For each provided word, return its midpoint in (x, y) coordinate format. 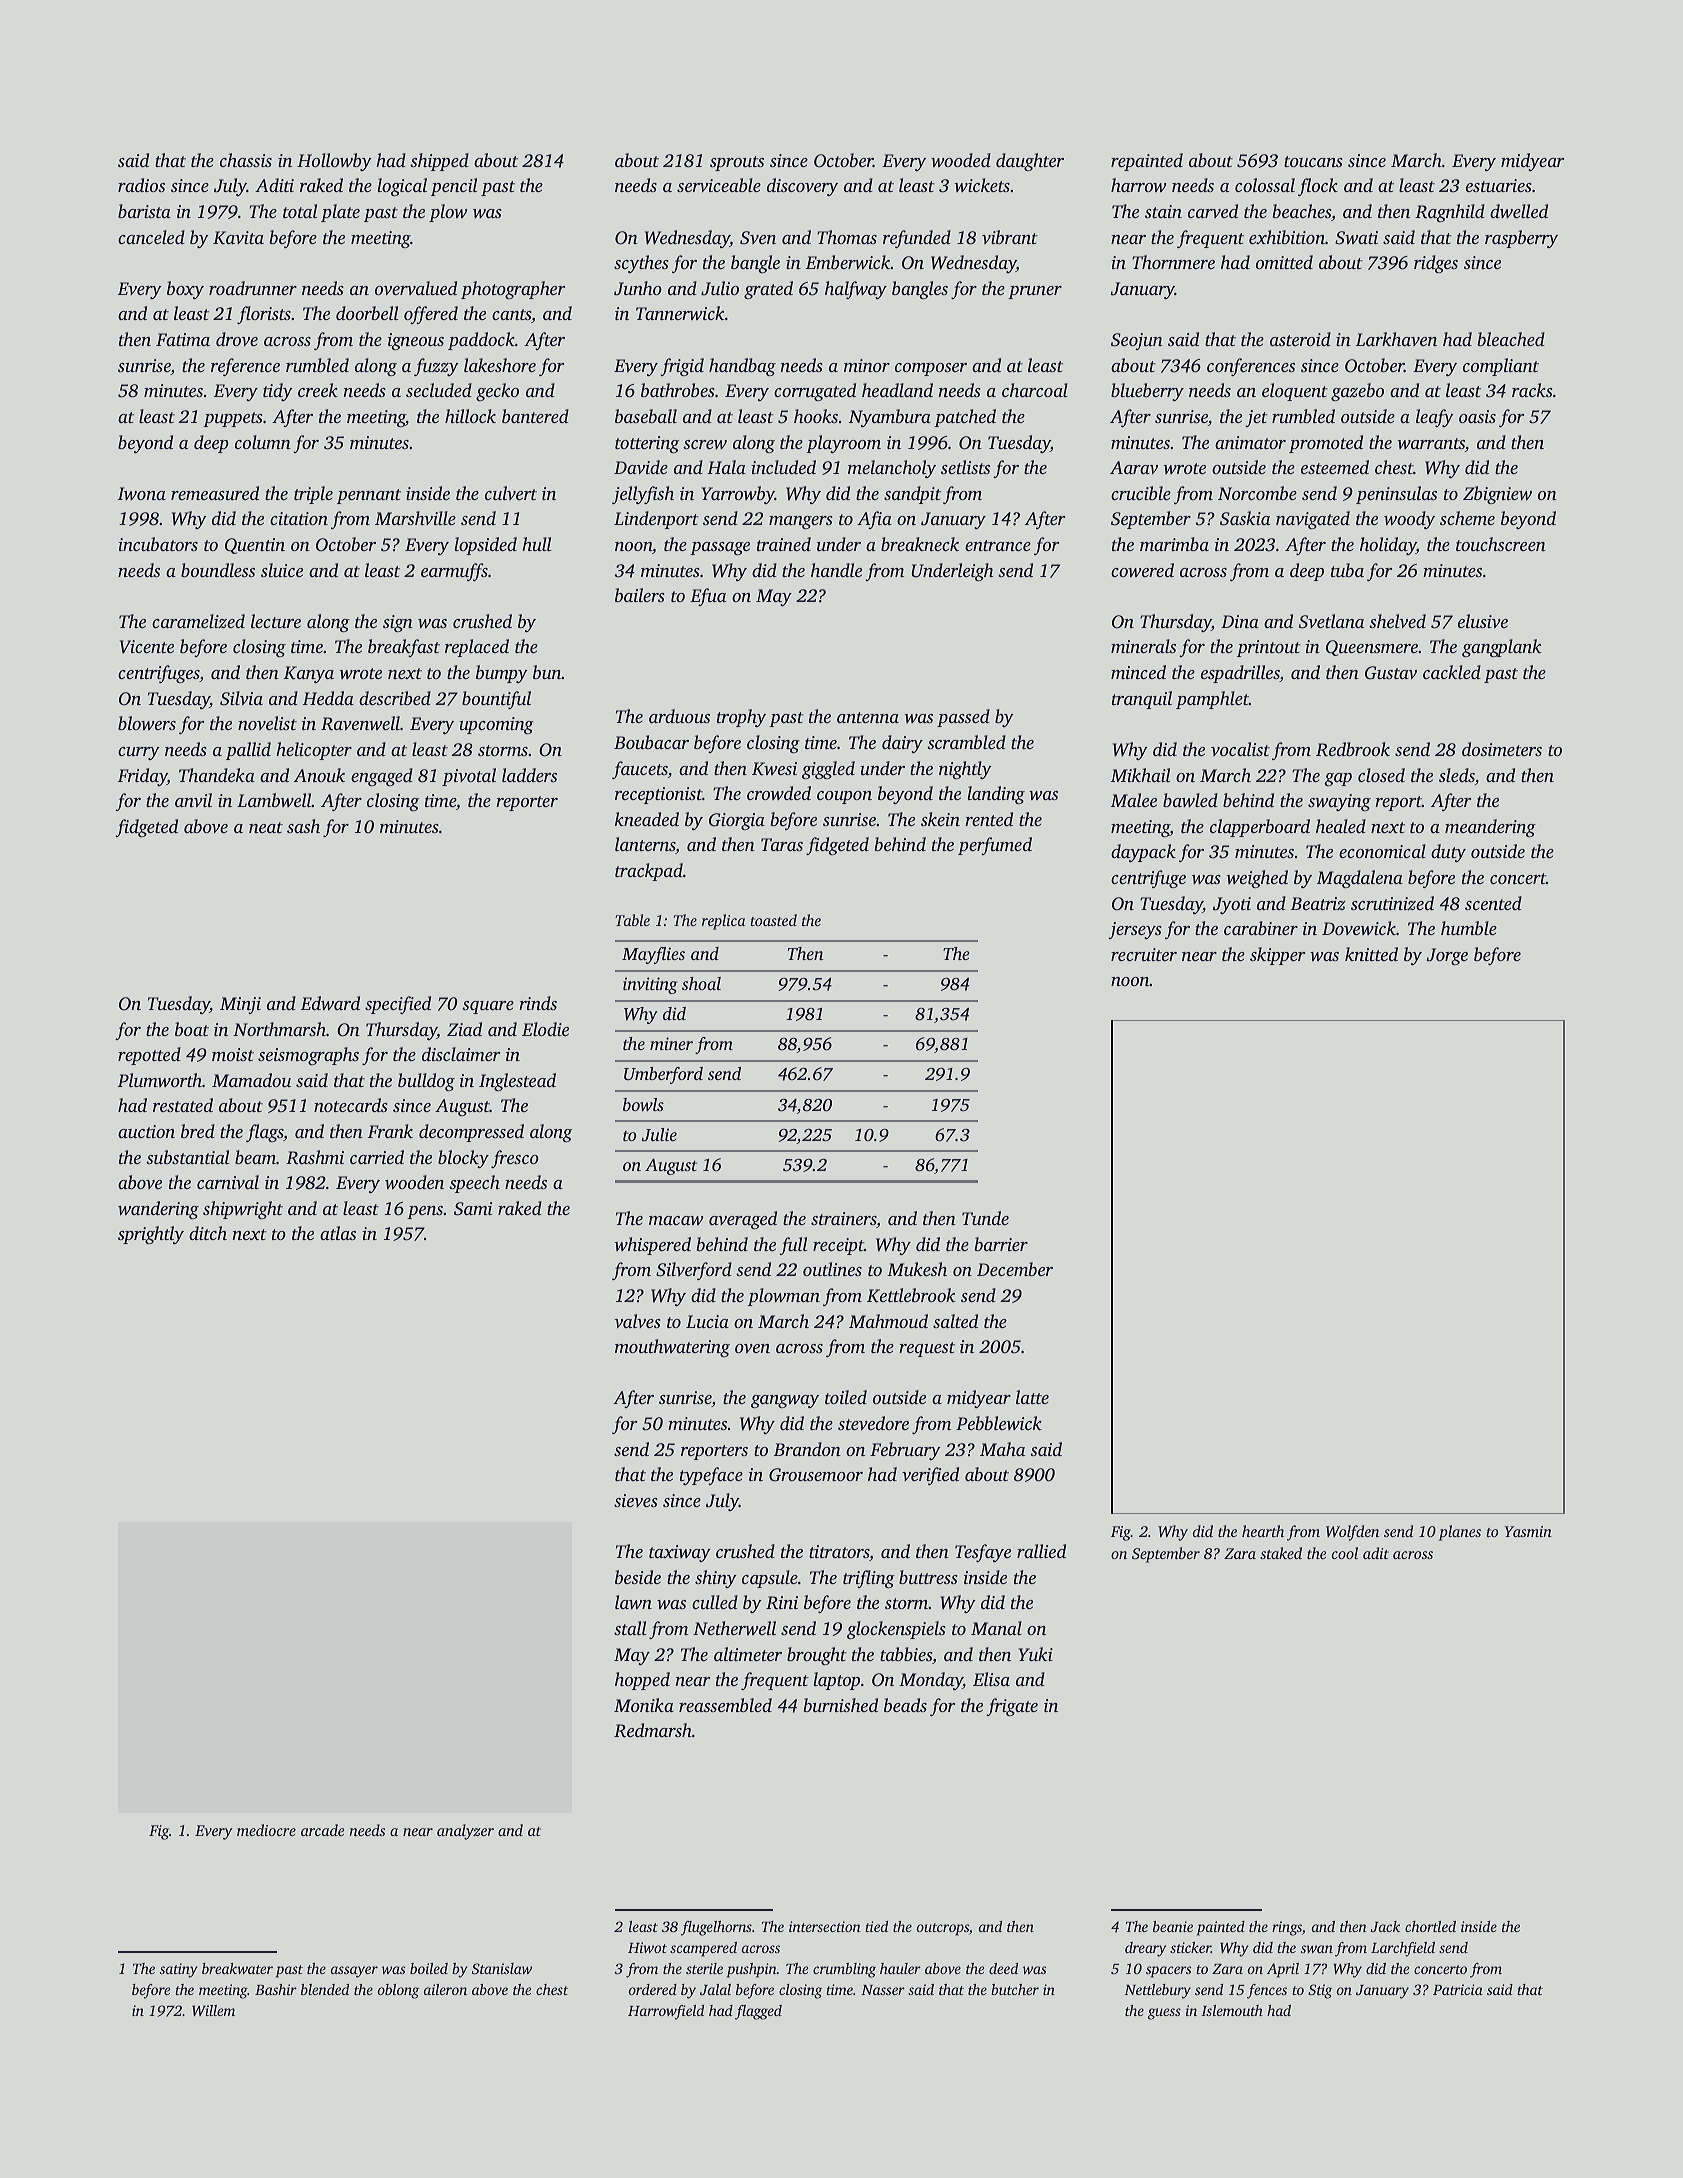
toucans (1313, 161)
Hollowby (334, 162)
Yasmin (1528, 1531)
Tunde (985, 1218)
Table (632, 920)
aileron (445, 1989)
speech (474, 1184)
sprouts (737, 163)
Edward (330, 1003)
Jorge (1447, 956)
